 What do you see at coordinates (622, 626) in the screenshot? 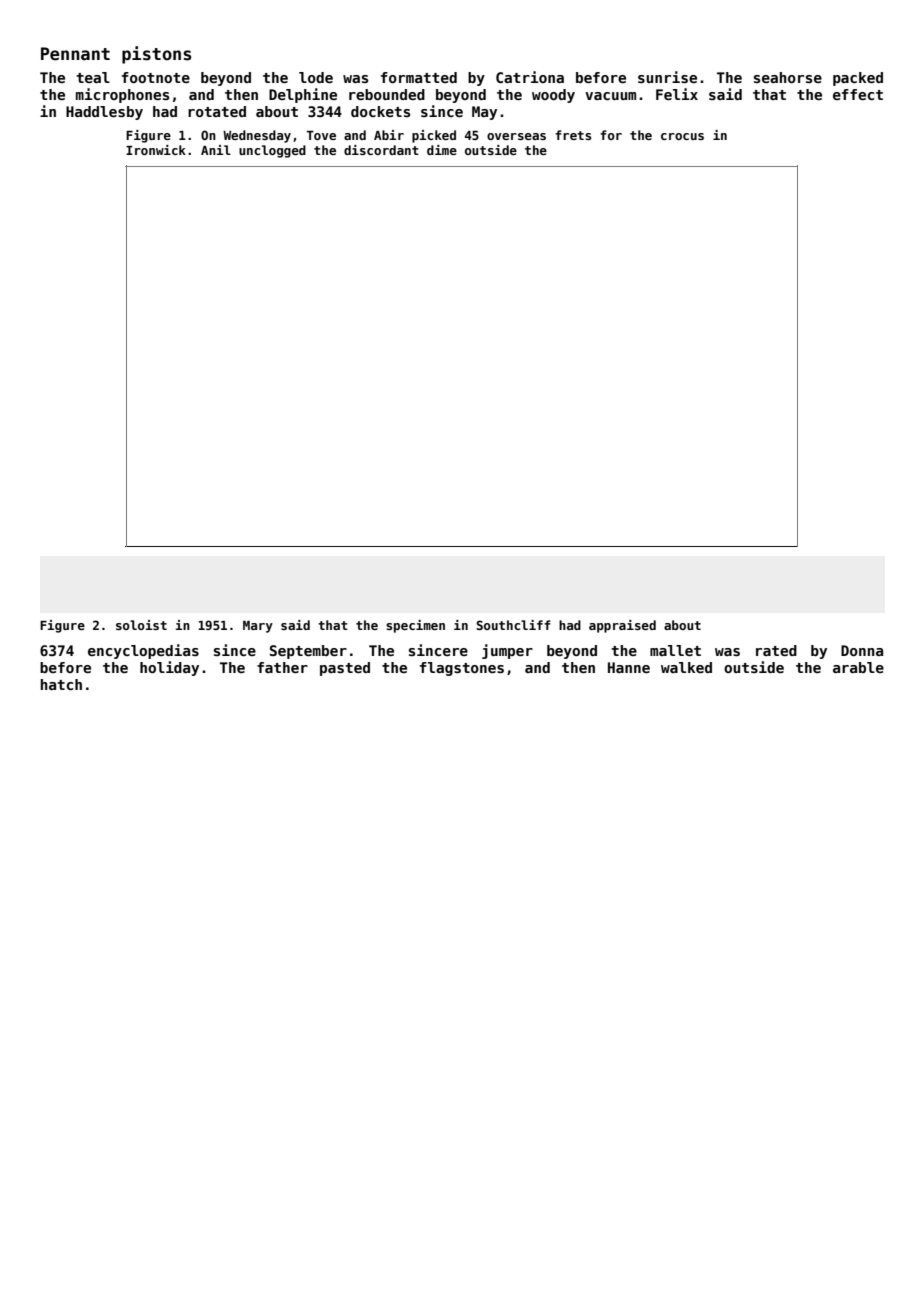
I see `appraised` at bounding box center [622, 626].
